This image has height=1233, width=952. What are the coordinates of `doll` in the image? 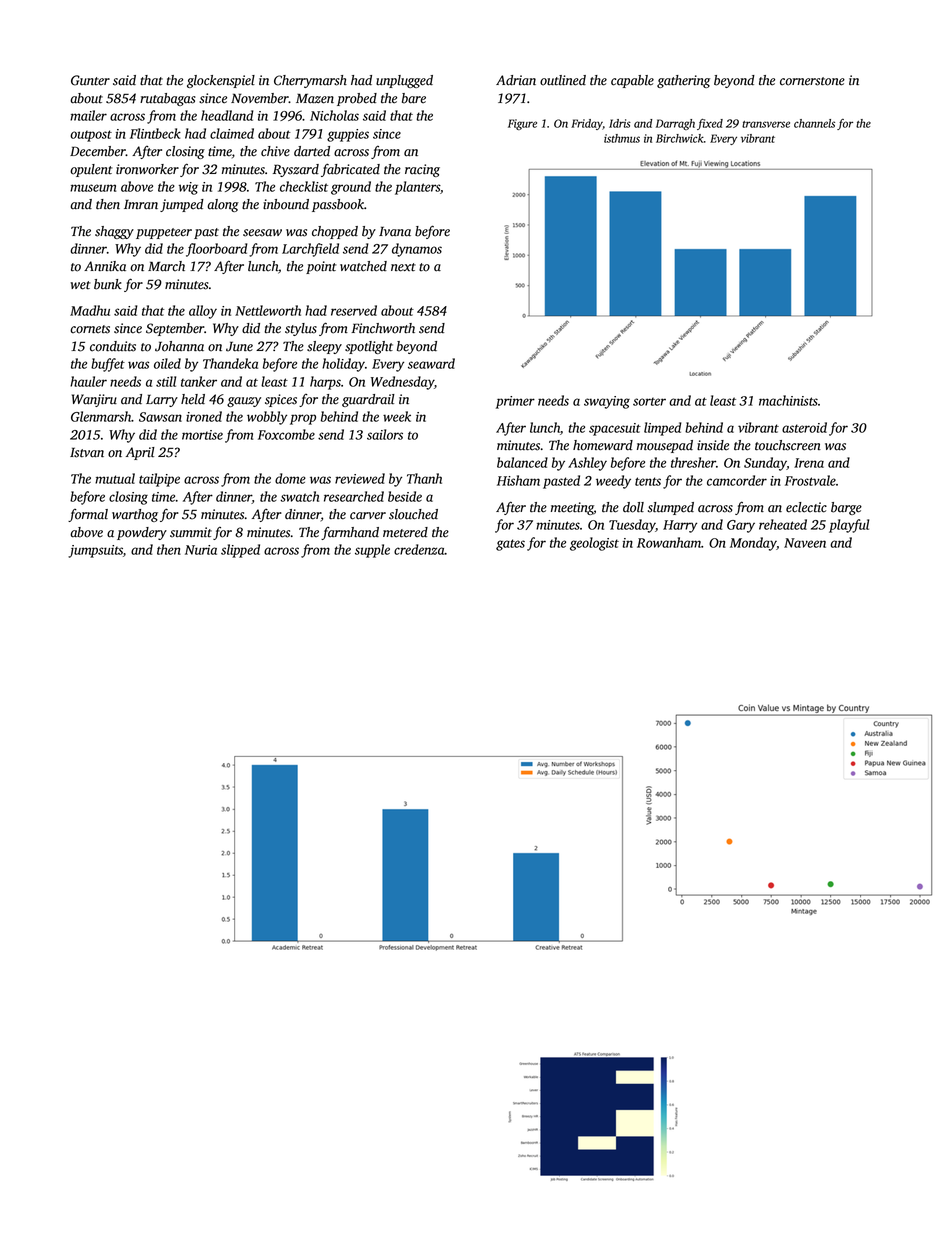 It's located at (633, 507).
